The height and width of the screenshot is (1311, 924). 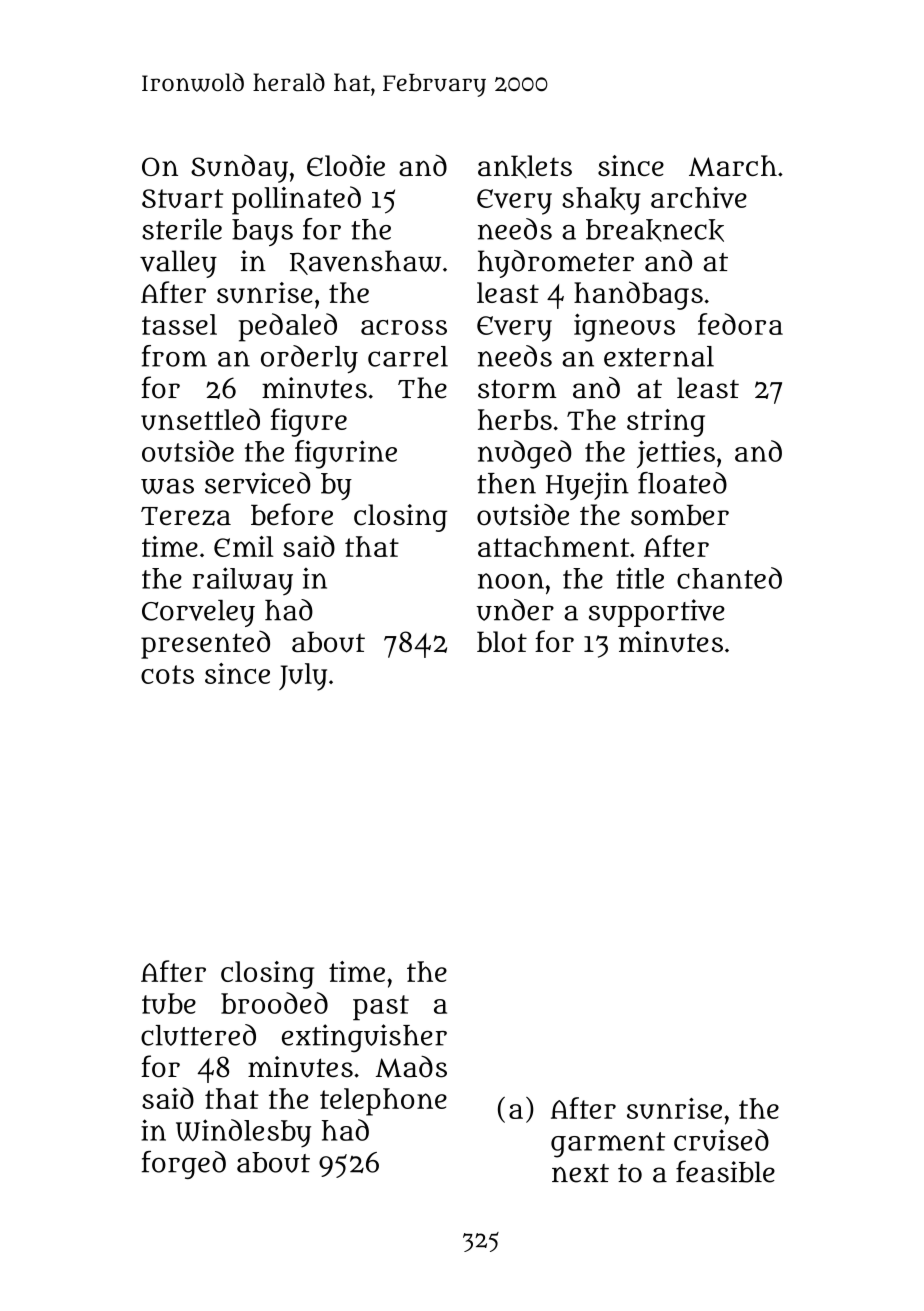 What do you see at coordinates (186, 516) in the screenshot?
I see `Tereza` at bounding box center [186, 516].
